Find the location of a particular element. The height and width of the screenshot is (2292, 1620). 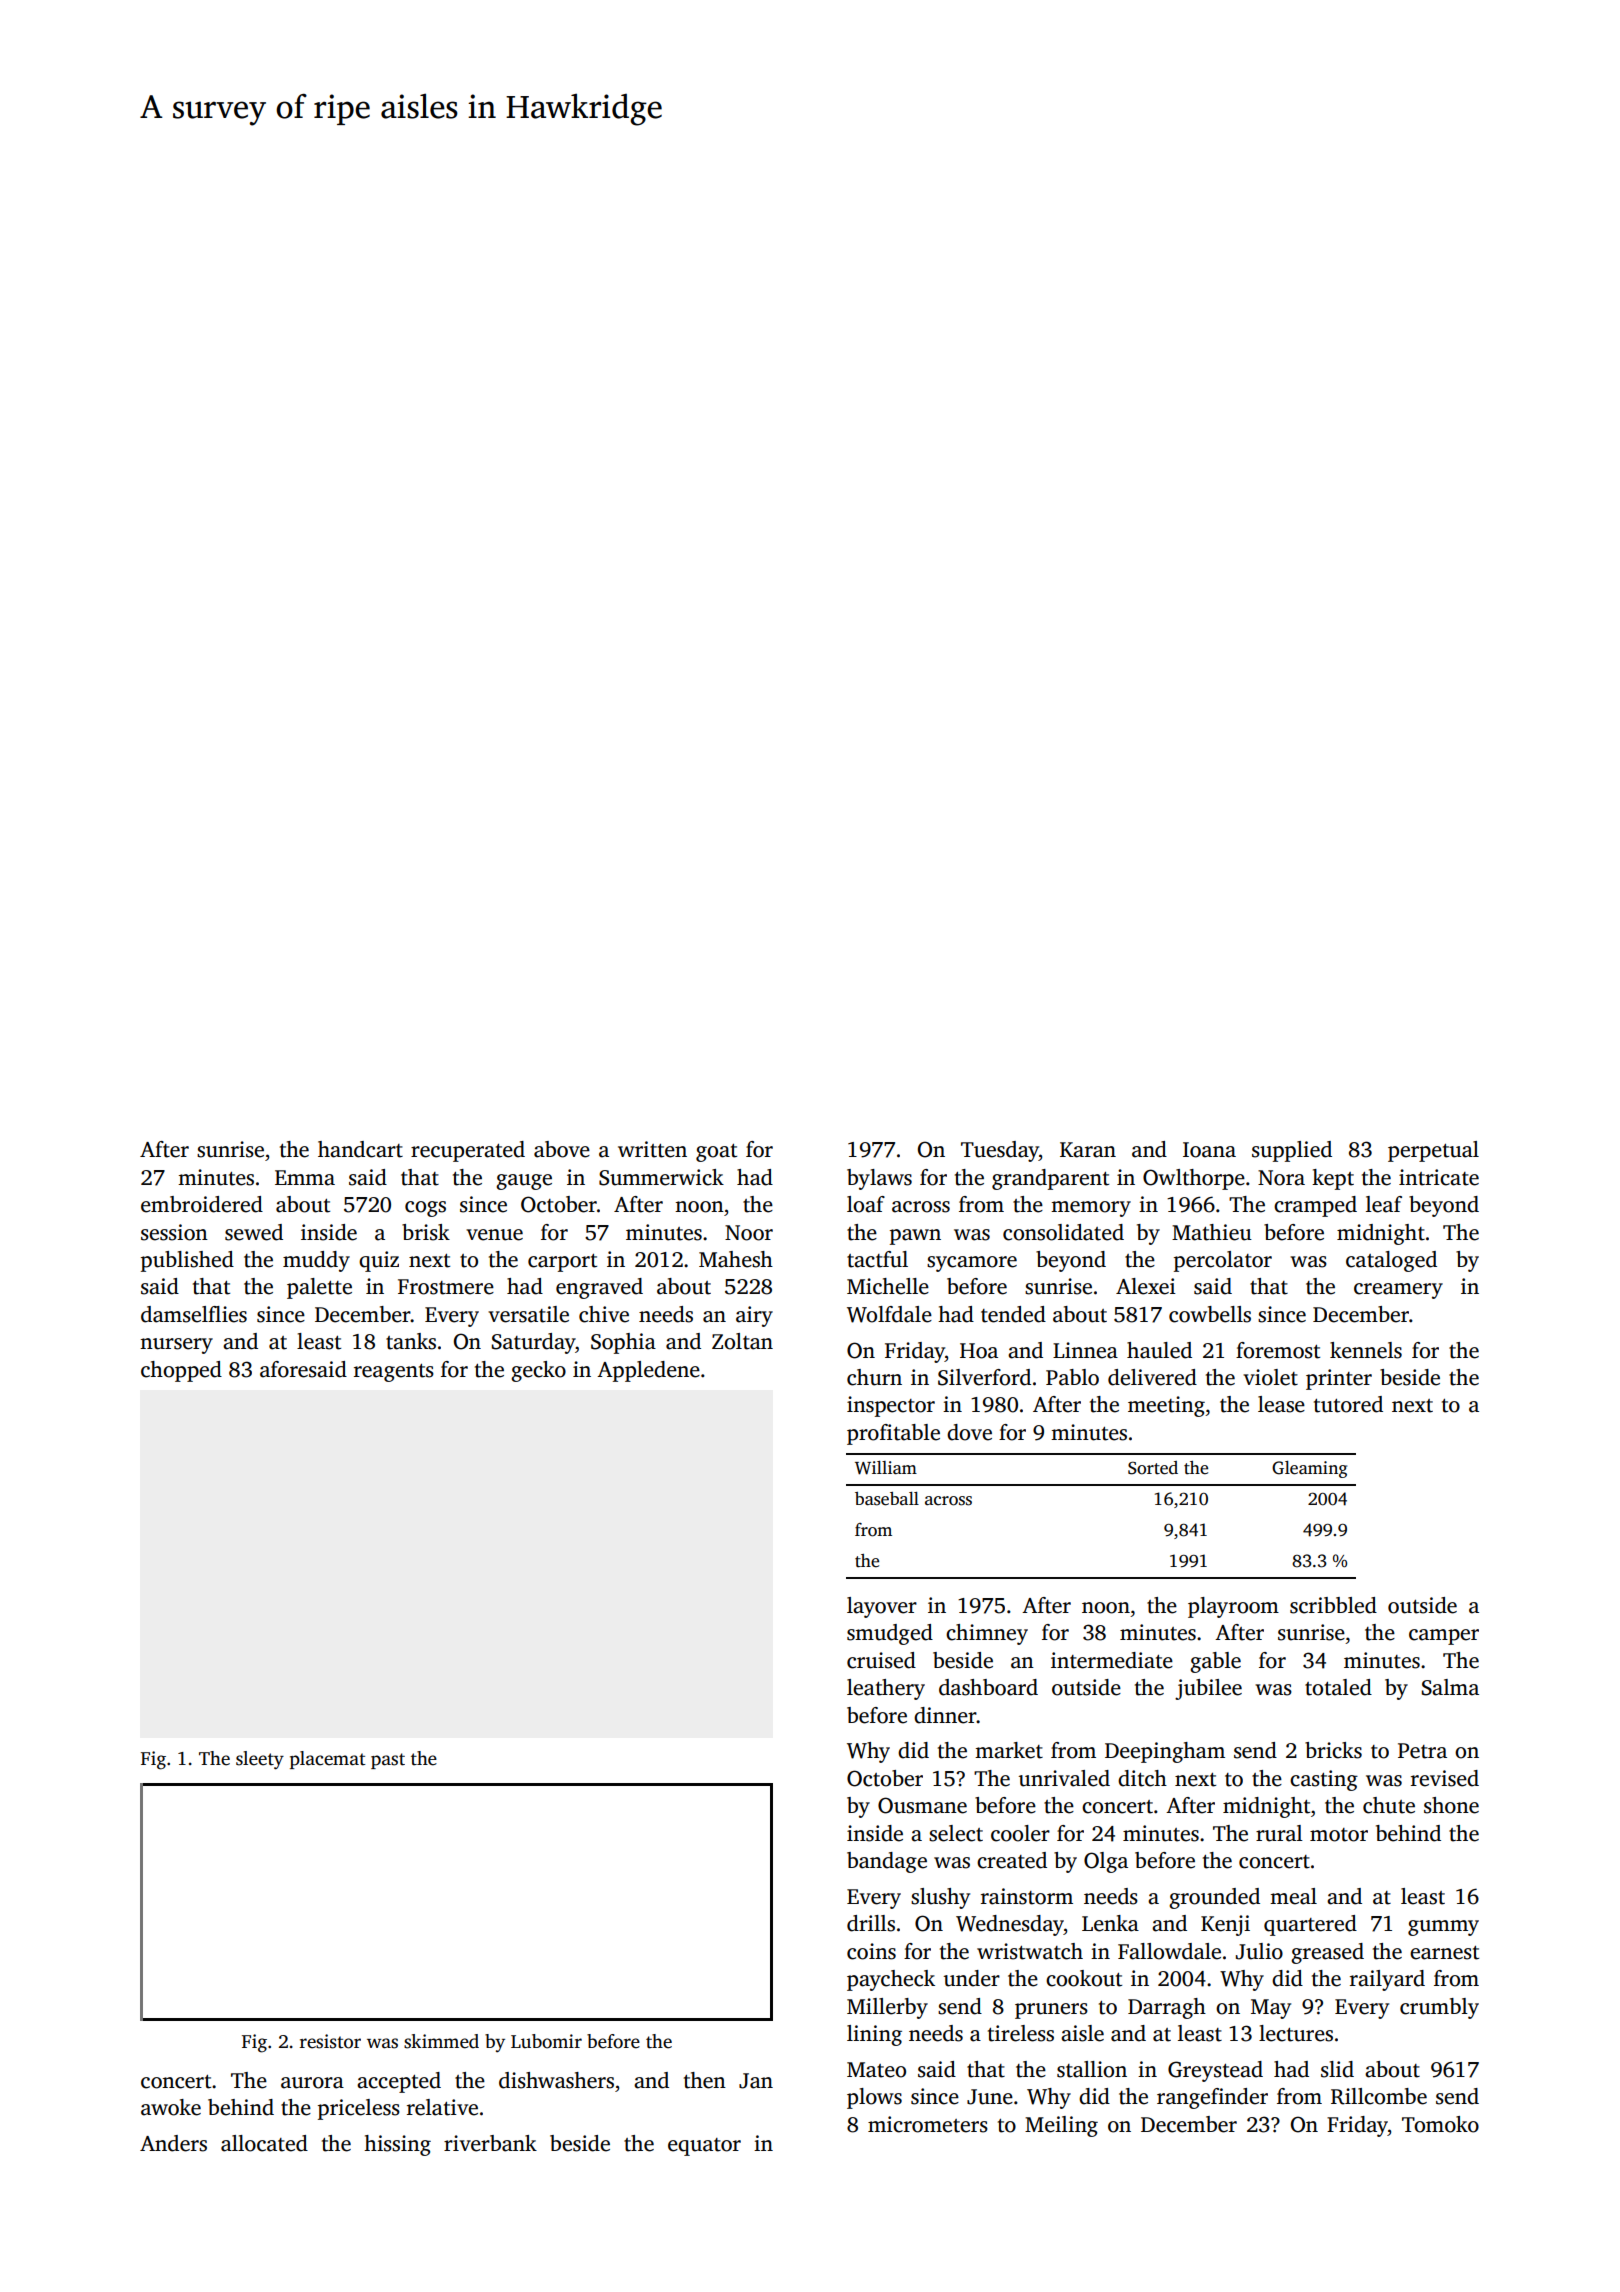

then is located at coordinates (705, 2080).
